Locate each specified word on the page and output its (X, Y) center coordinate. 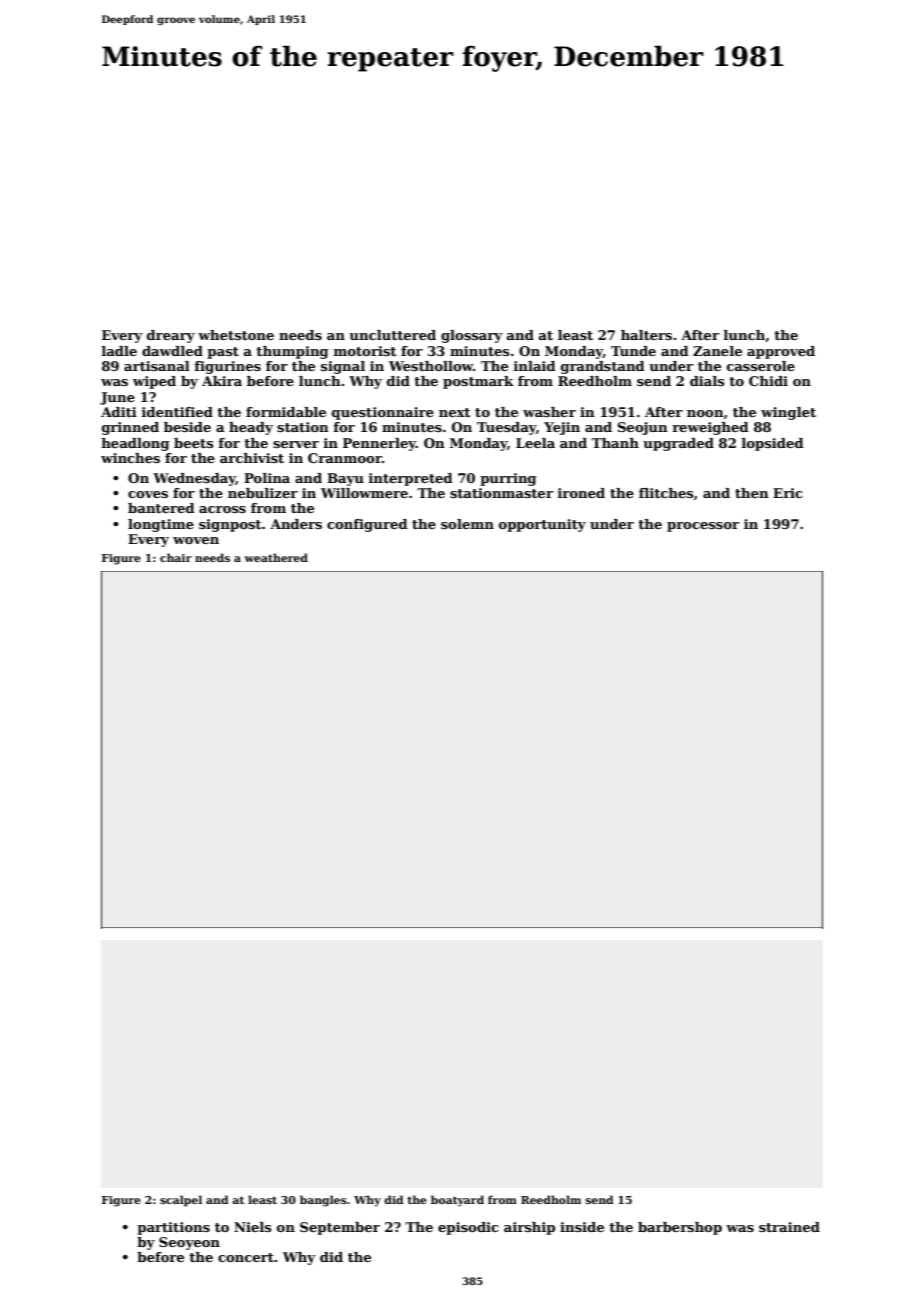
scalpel (181, 1200)
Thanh (615, 443)
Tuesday (506, 428)
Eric (788, 493)
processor (703, 527)
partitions (173, 1228)
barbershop (680, 1228)
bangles (323, 1201)
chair (176, 557)
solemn (467, 524)
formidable (286, 412)
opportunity (542, 525)
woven (196, 540)
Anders (296, 524)
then (752, 493)
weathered (276, 557)
